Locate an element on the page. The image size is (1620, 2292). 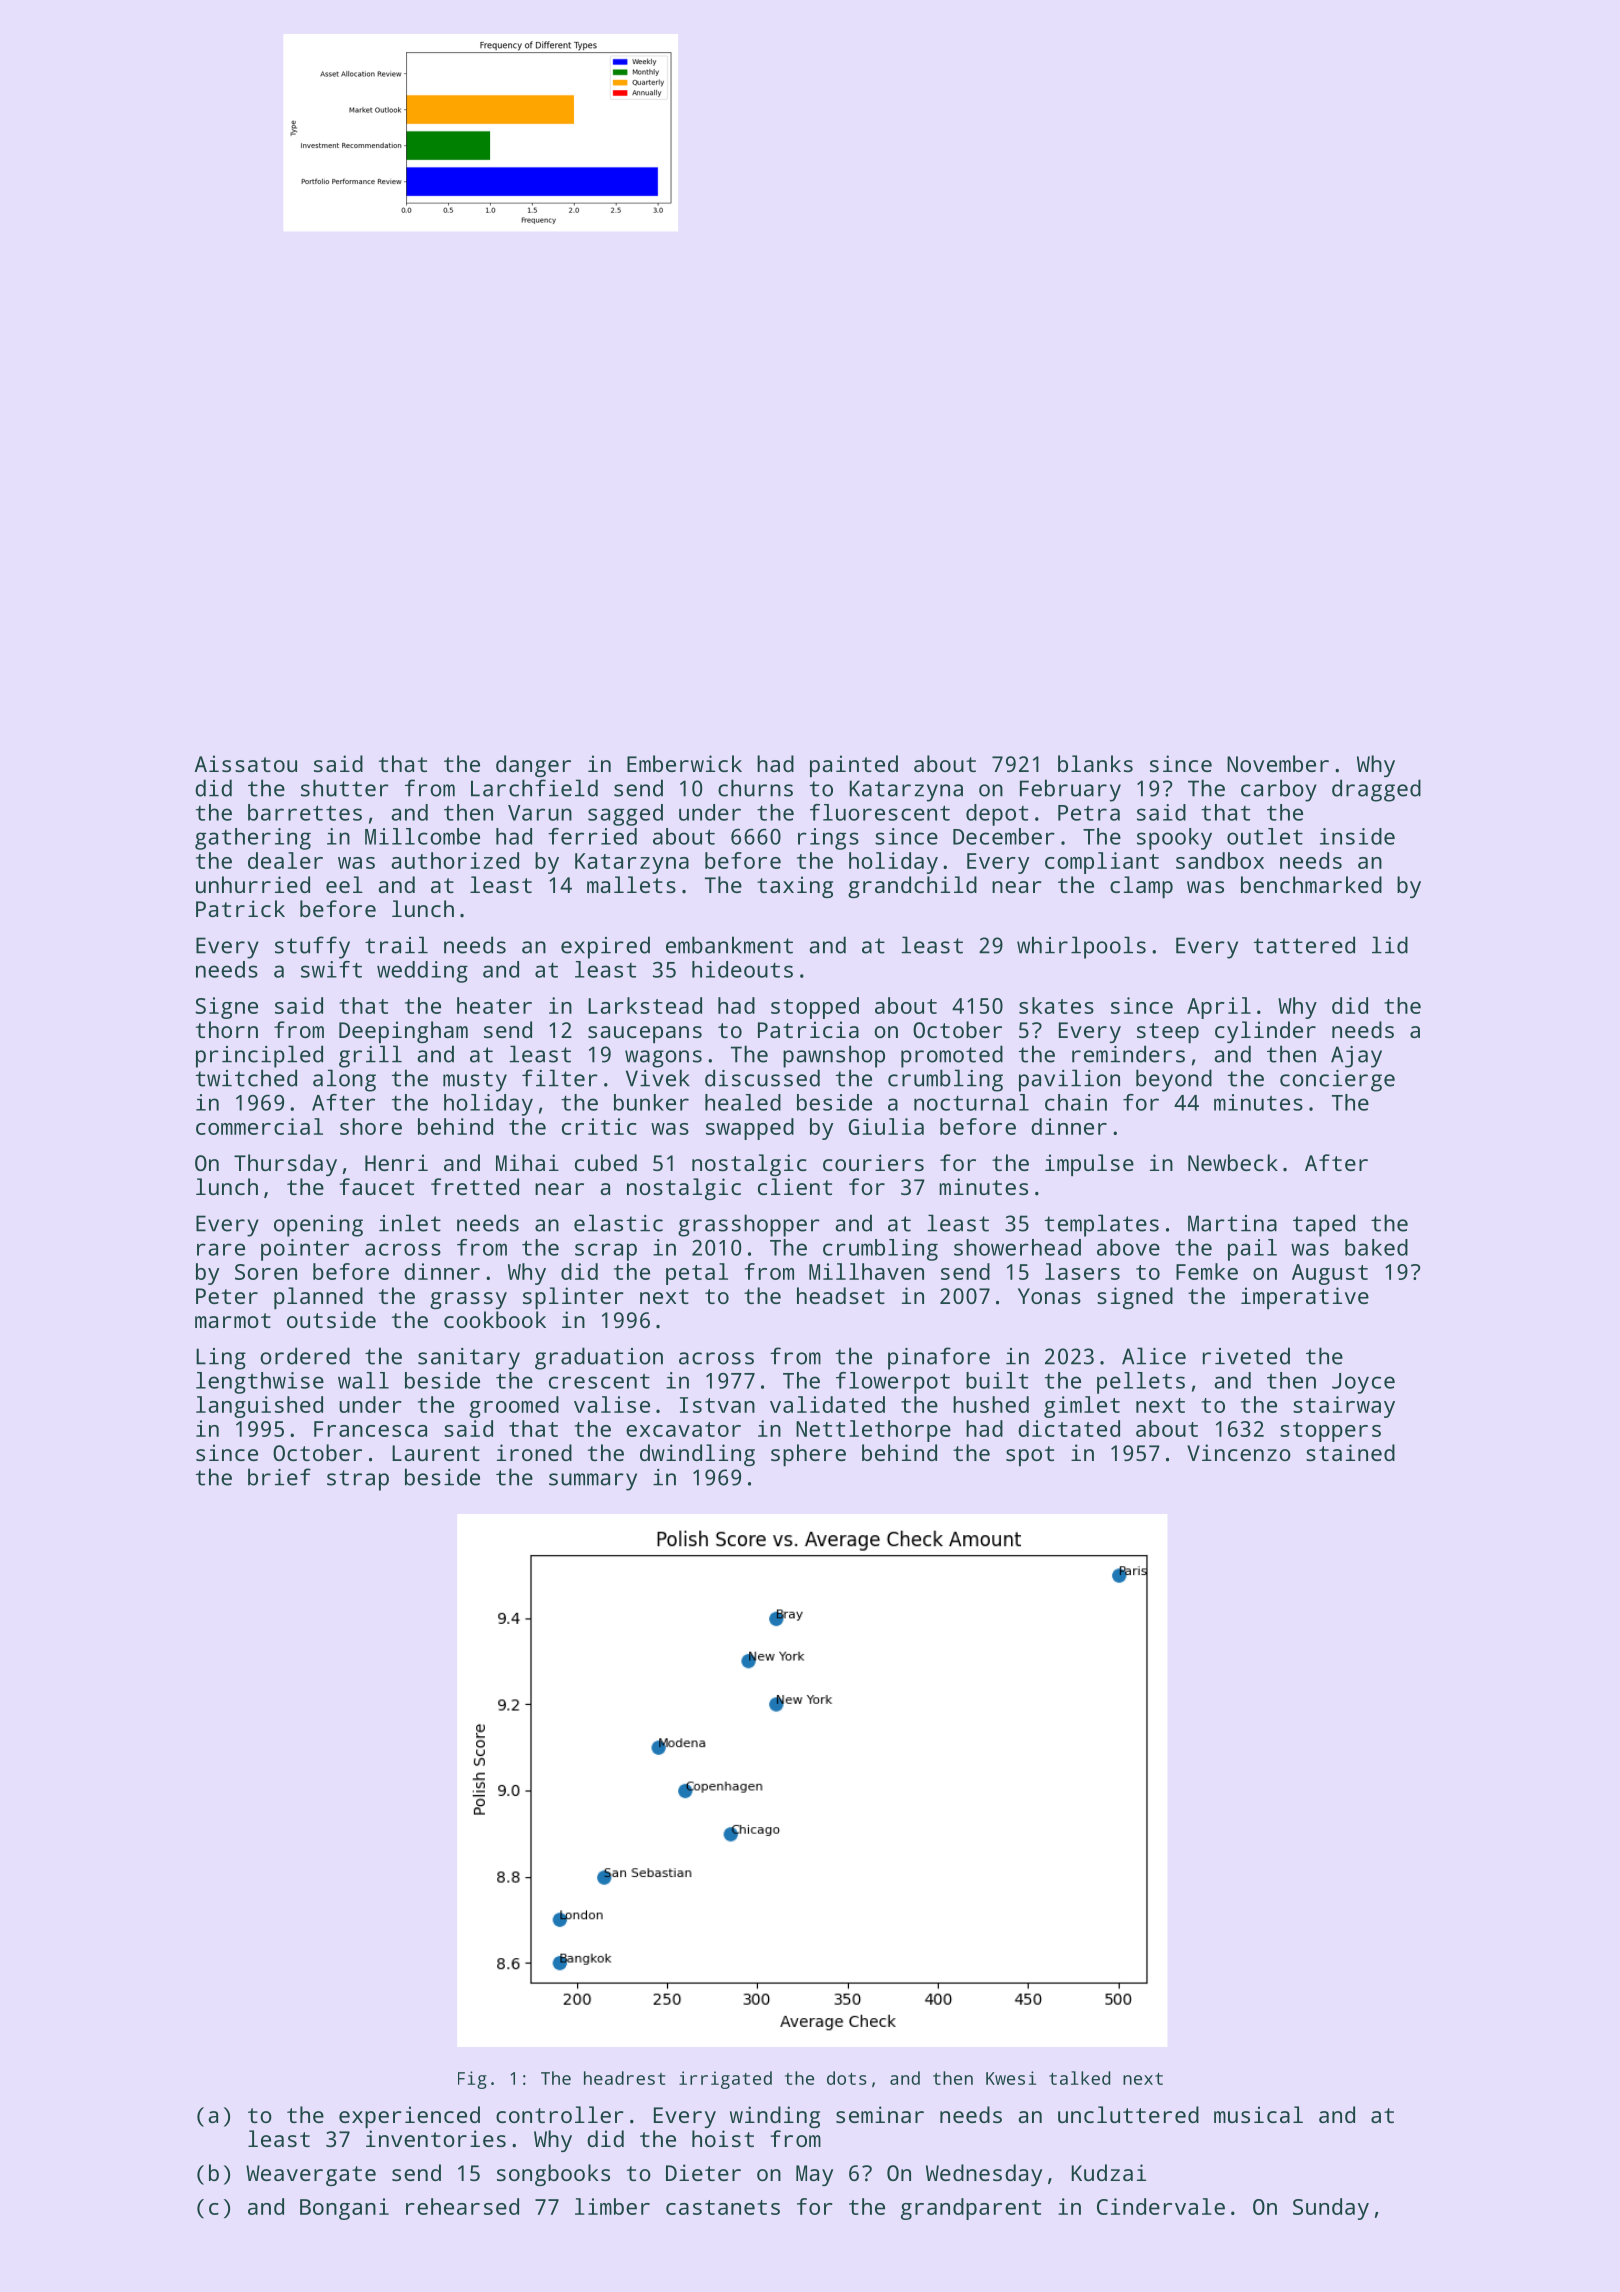
rehearsed is located at coordinates (462, 2206).
